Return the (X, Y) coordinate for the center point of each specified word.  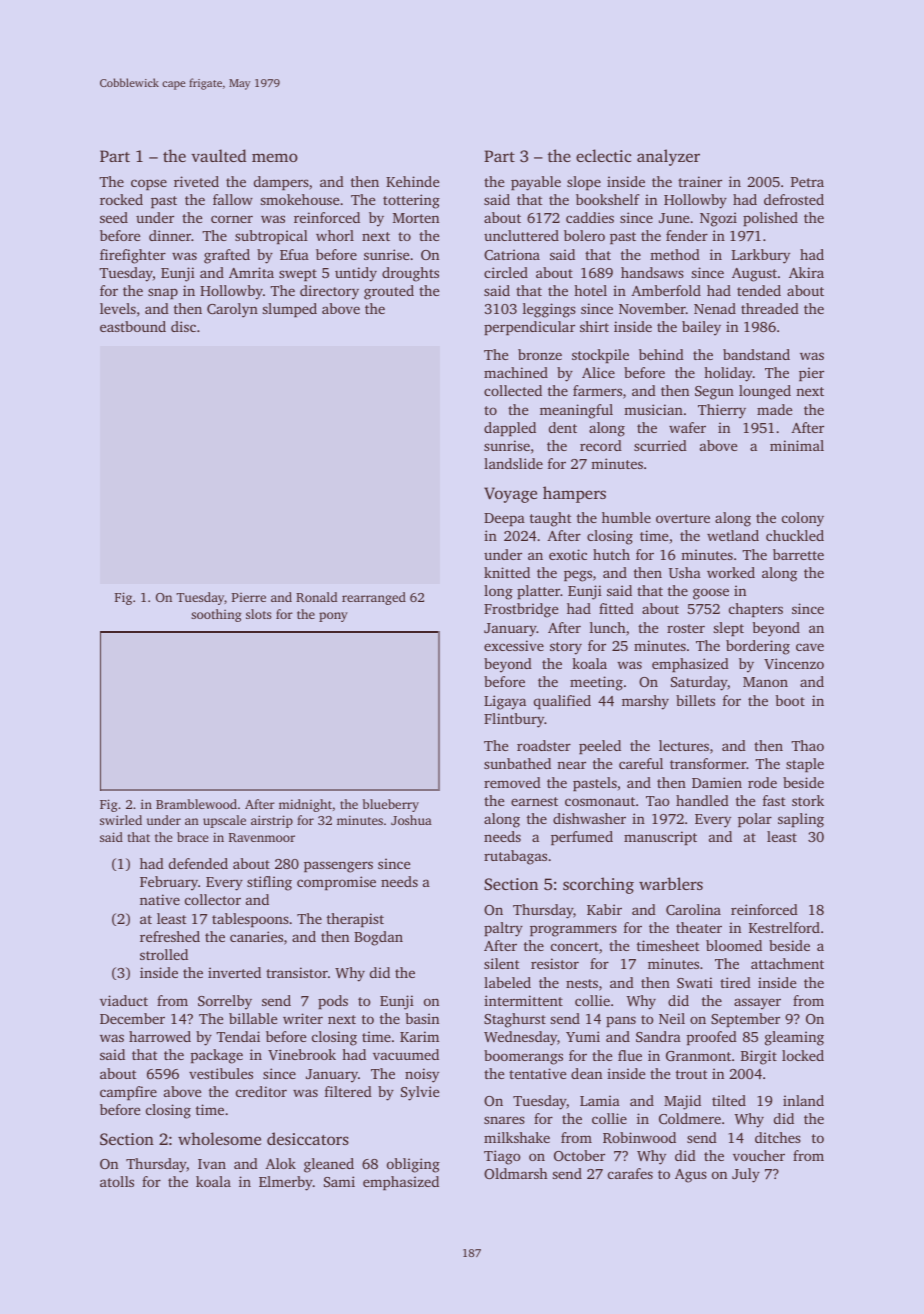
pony (333, 617)
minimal (797, 445)
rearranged (374, 598)
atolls (117, 1181)
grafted (227, 256)
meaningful (576, 411)
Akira (806, 272)
